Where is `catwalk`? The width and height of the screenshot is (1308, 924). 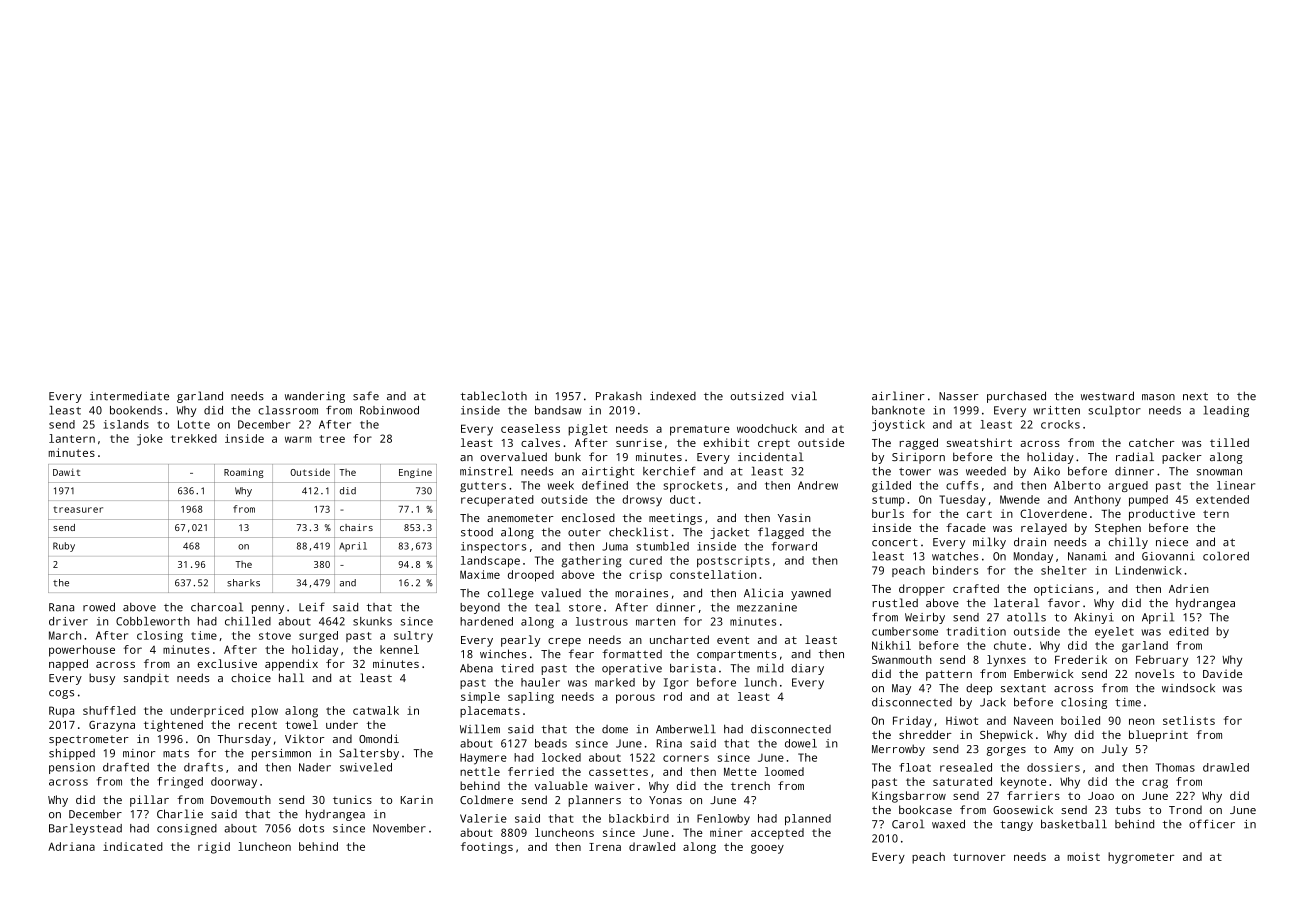 catwalk is located at coordinates (376, 710).
